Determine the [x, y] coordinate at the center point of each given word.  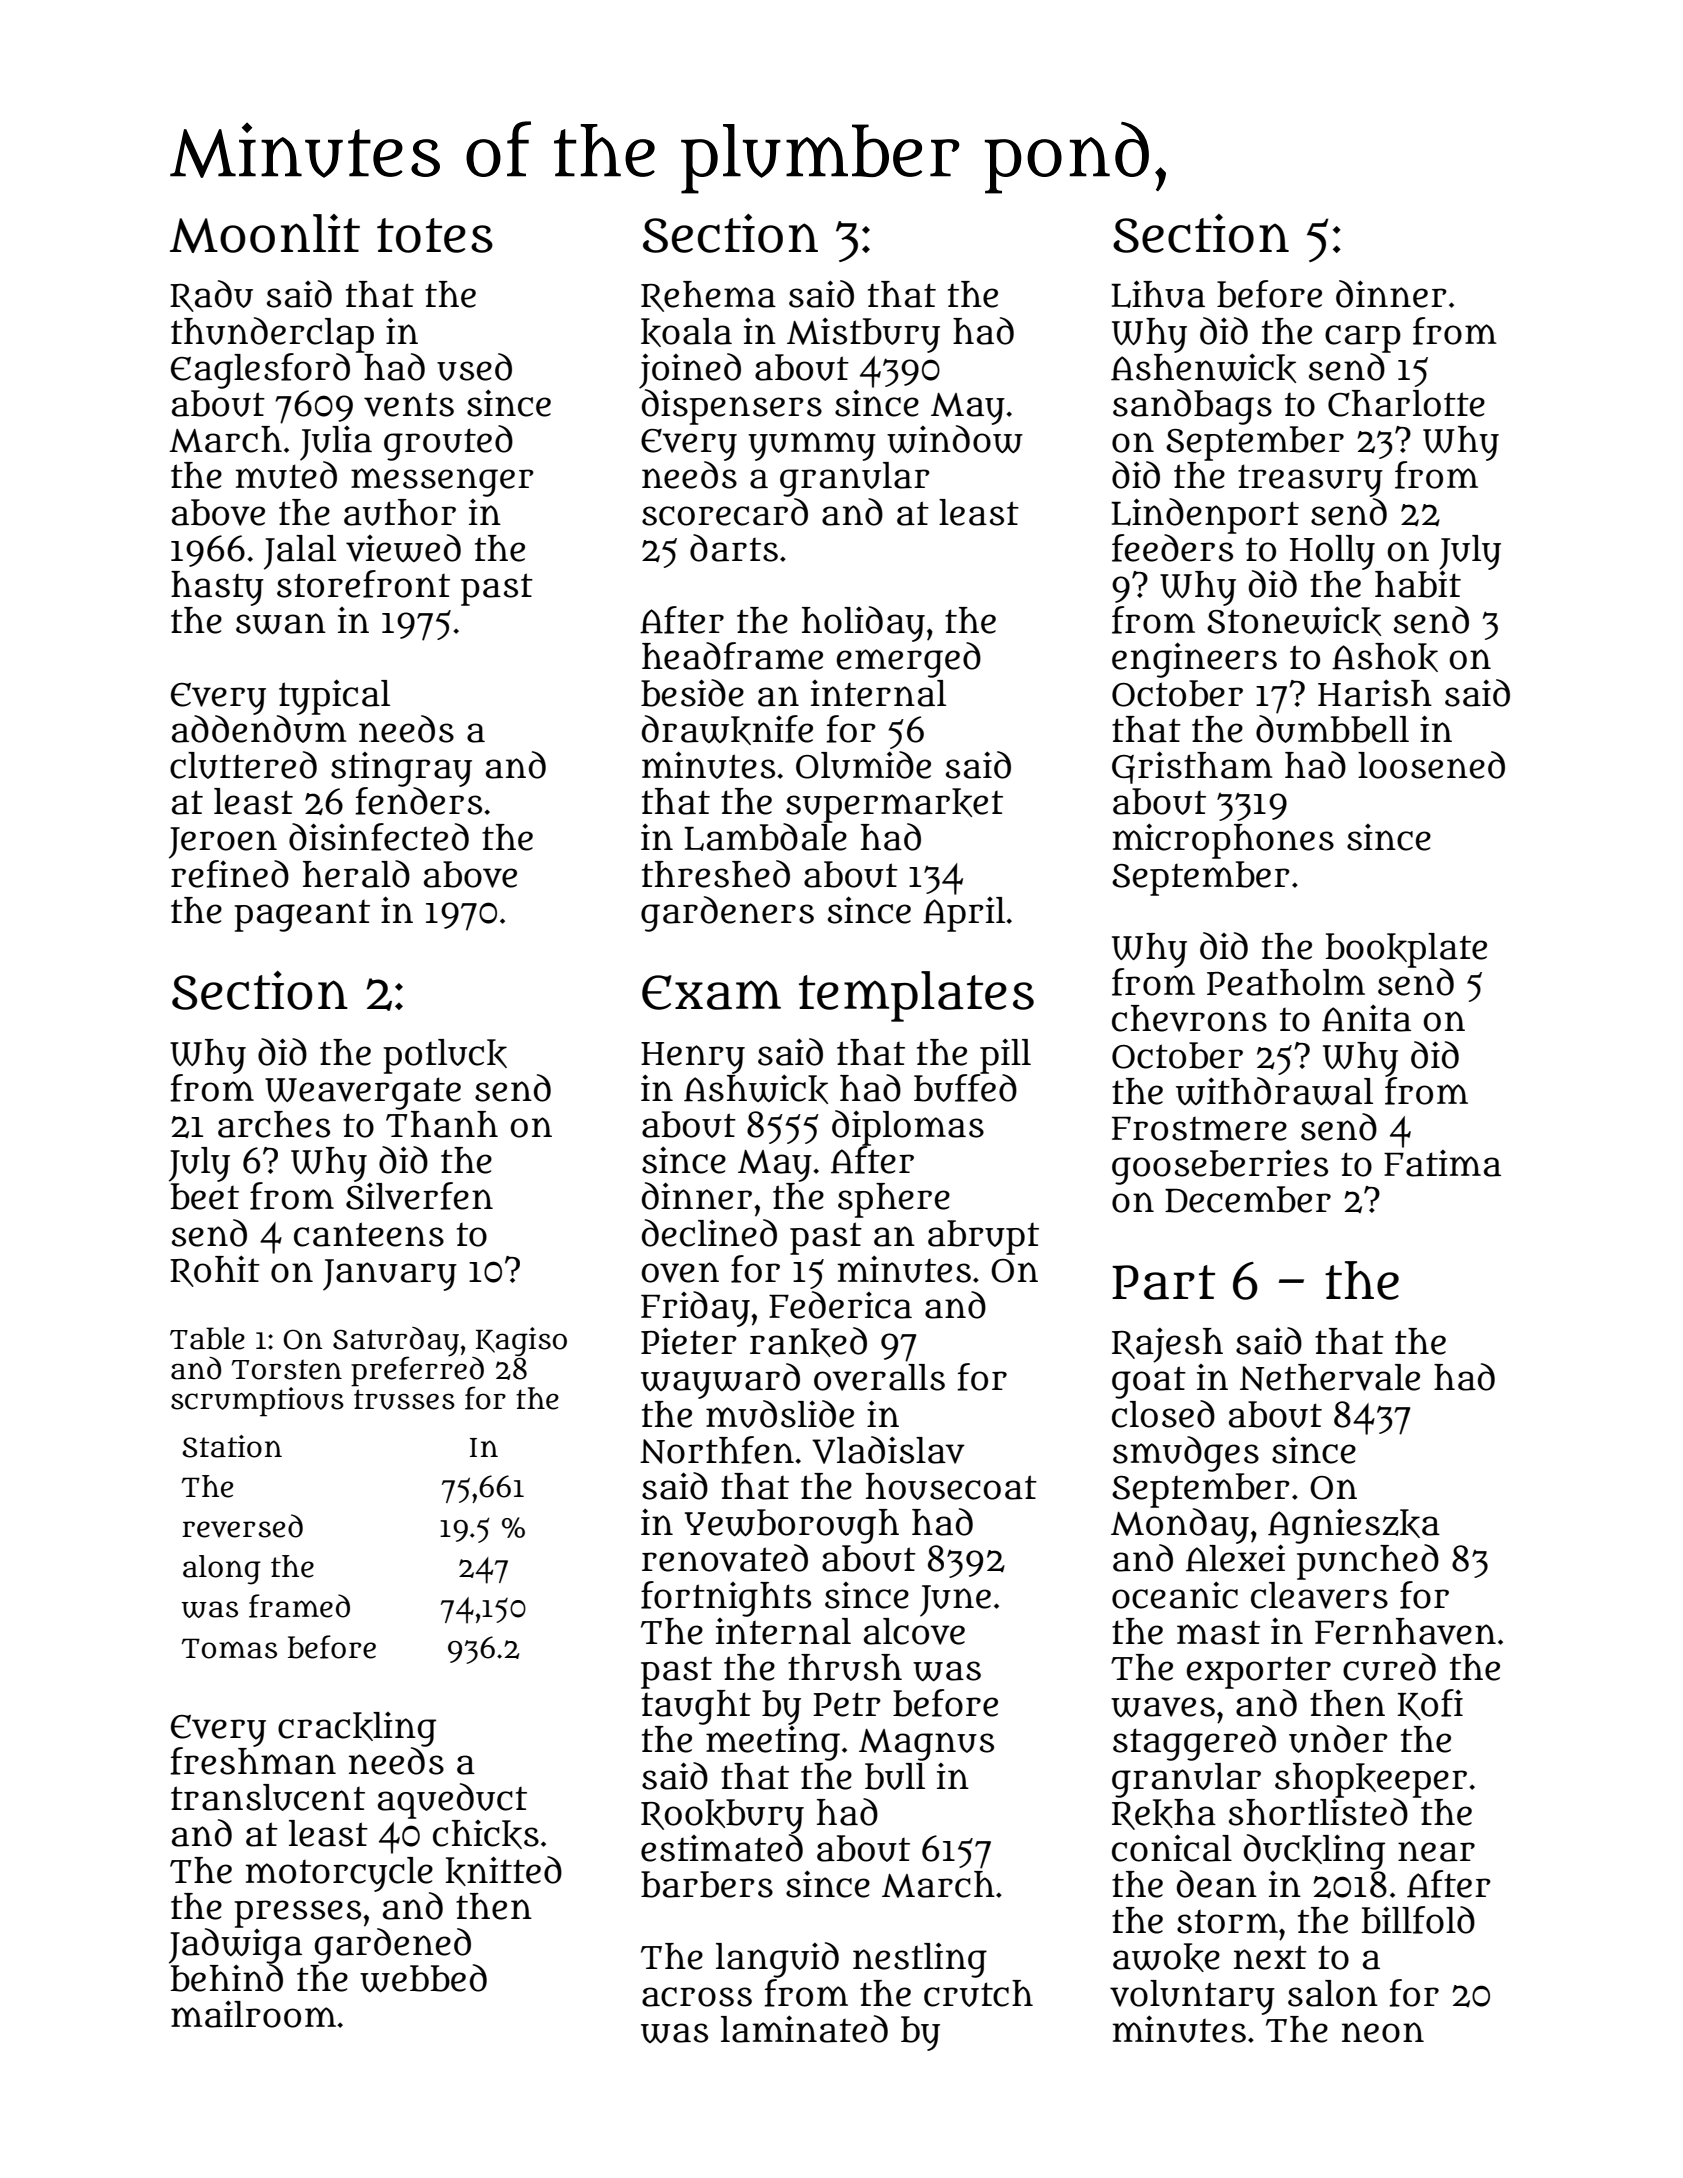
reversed [242, 1526]
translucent [268, 1797]
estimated [722, 1848]
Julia [336, 443]
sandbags [1192, 407]
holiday [863, 624]
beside [692, 693]
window [955, 439]
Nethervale [1330, 1377]
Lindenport [1205, 515]
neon [1383, 2032]
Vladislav [888, 1450]
